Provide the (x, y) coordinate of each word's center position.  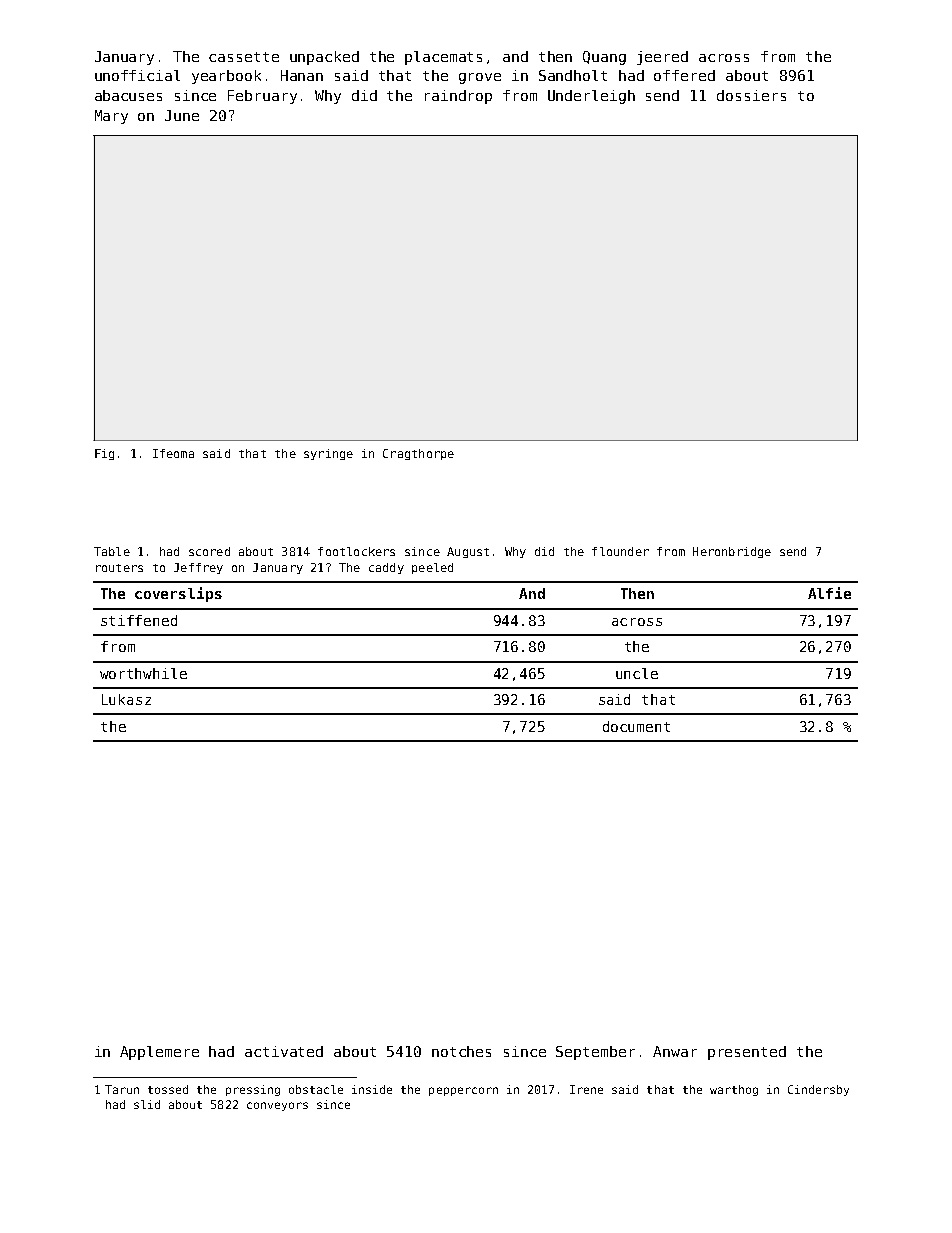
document (636, 726)
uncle (637, 673)
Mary (111, 117)
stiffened (139, 620)
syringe (328, 454)
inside (372, 1089)
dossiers (751, 95)
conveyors (277, 1106)
